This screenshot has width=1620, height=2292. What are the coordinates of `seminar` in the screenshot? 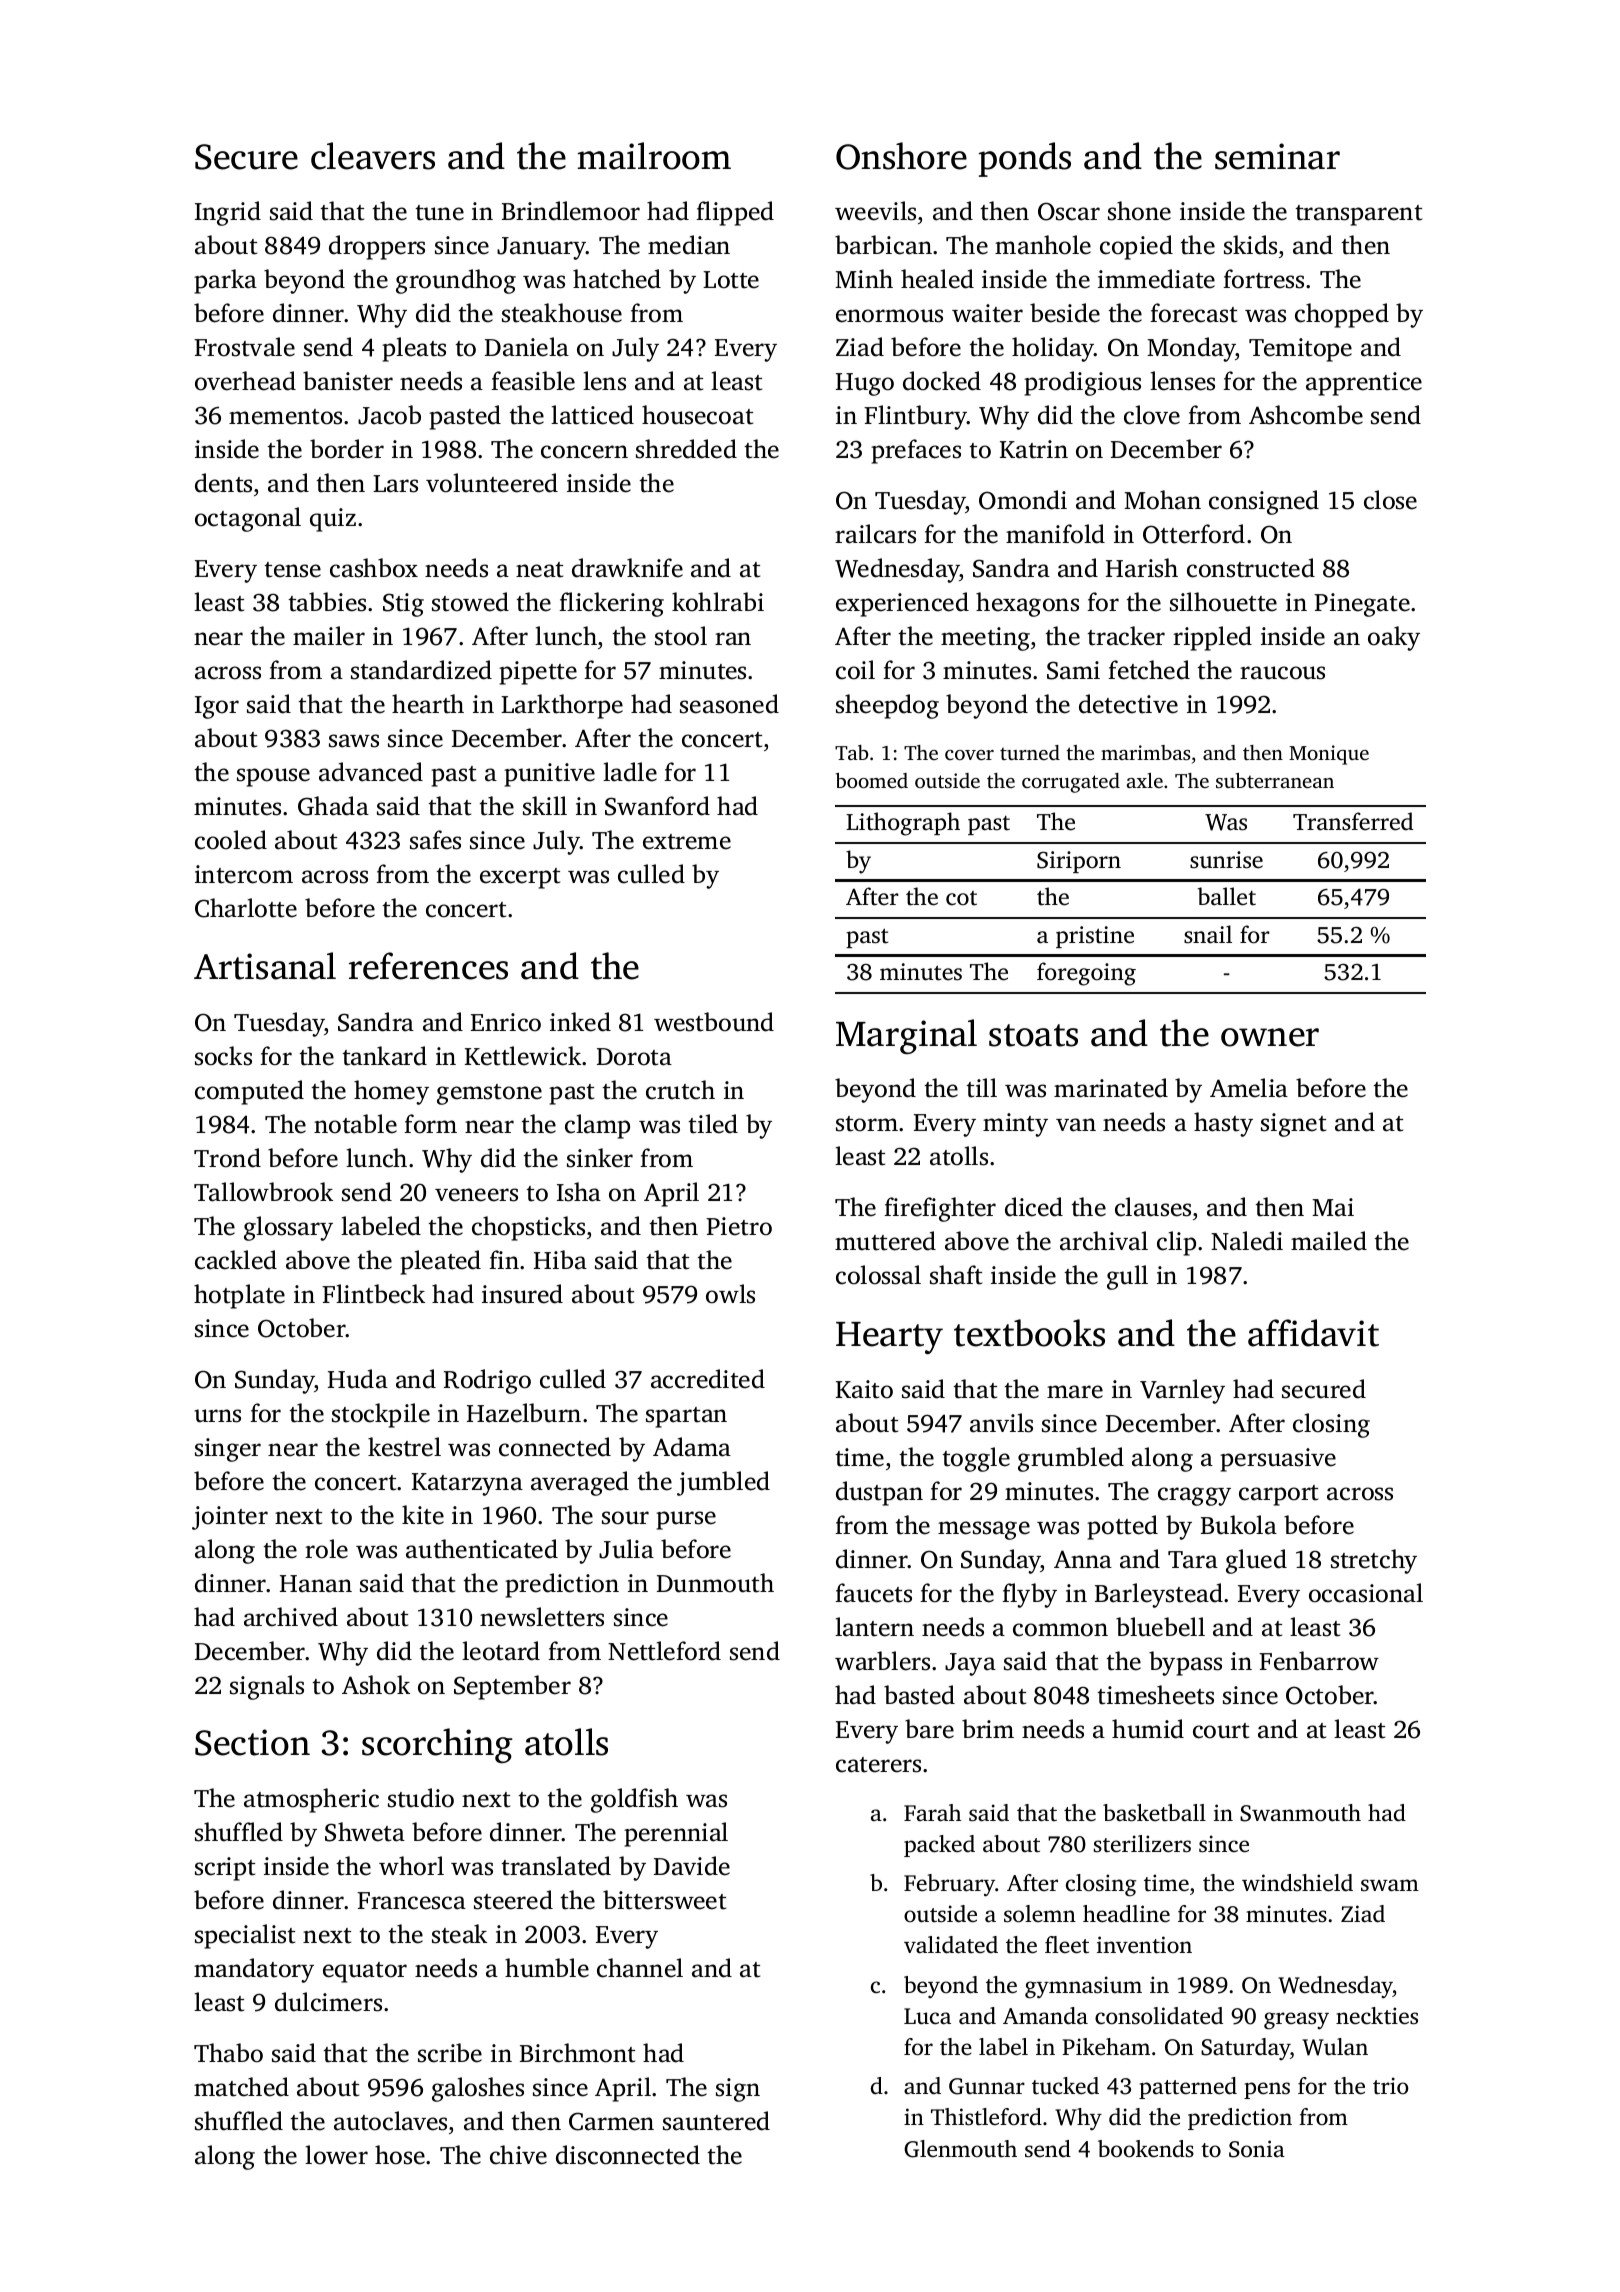 It's located at (1277, 156).
